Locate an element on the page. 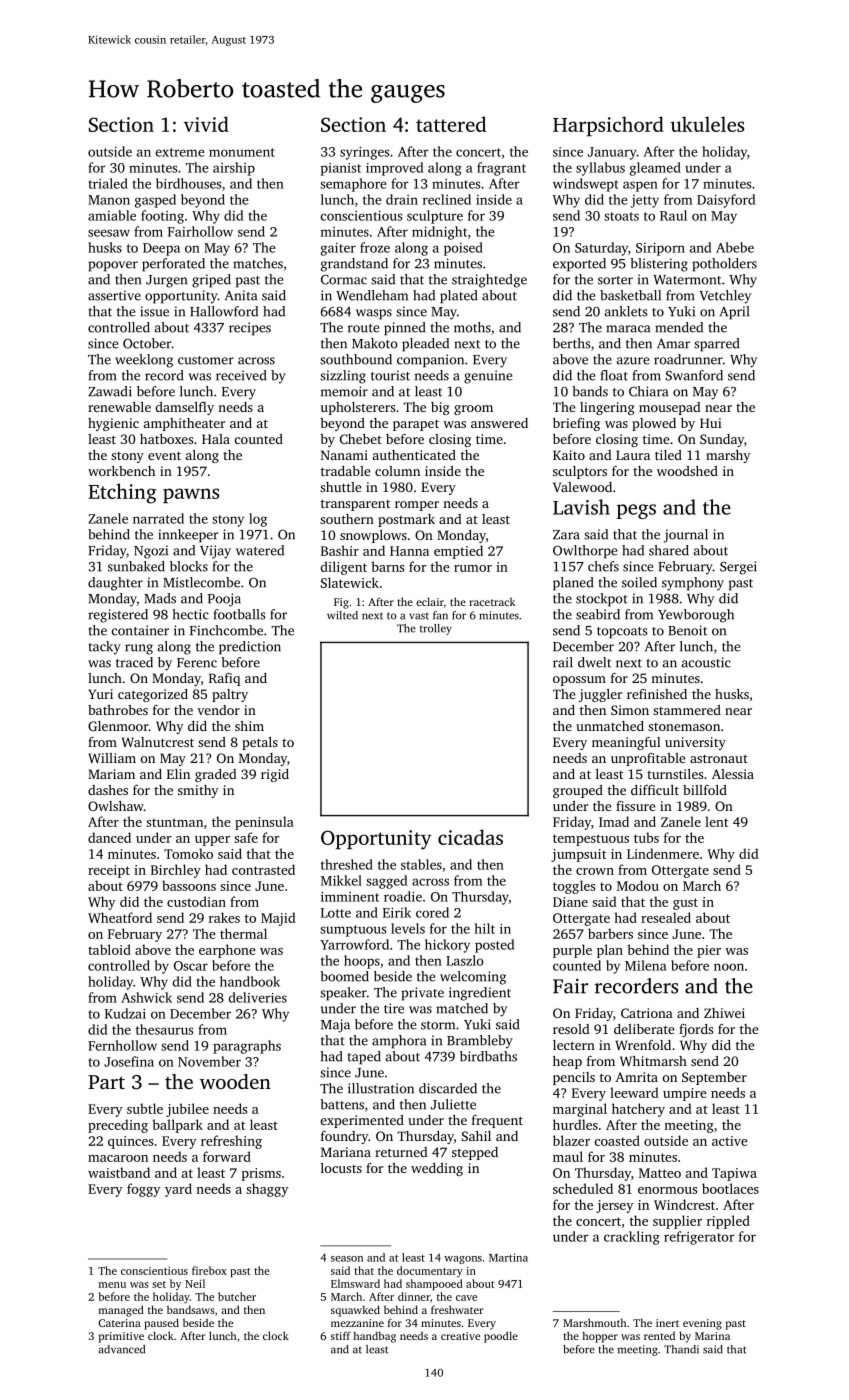 This document has height=1400, width=849. trolley is located at coordinates (436, 629).
